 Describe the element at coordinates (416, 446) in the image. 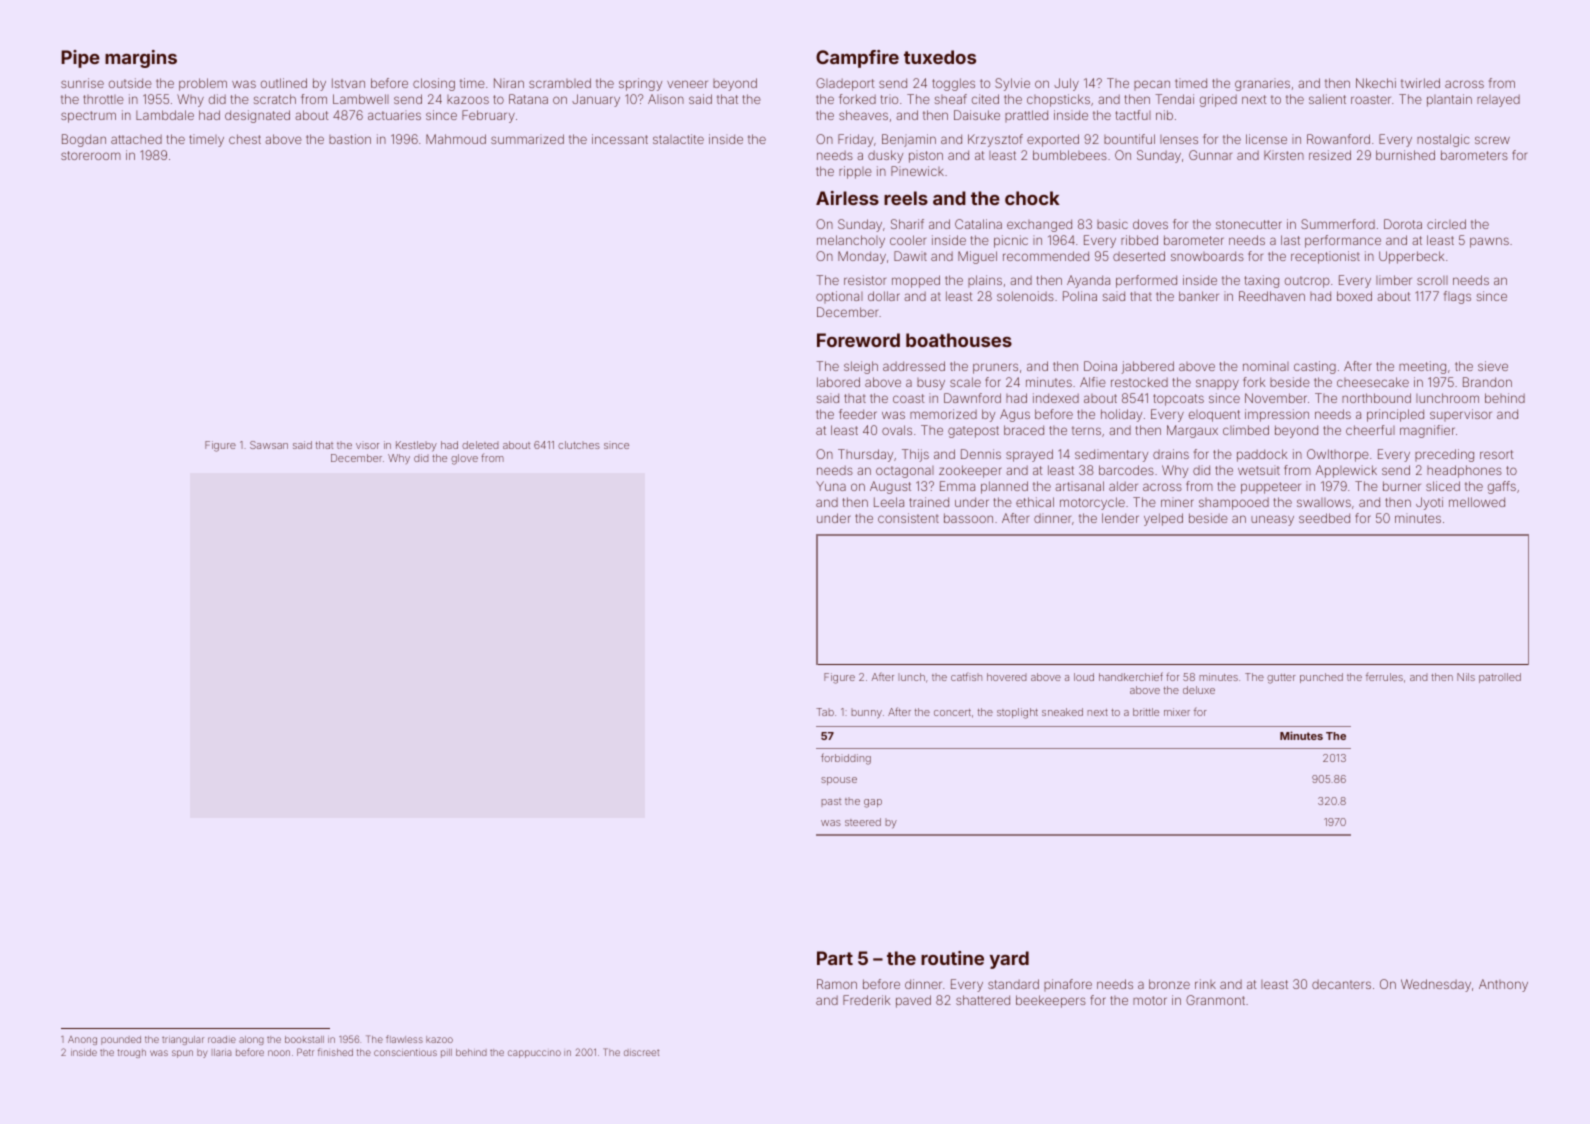

I see `Kestleby` at that location.
